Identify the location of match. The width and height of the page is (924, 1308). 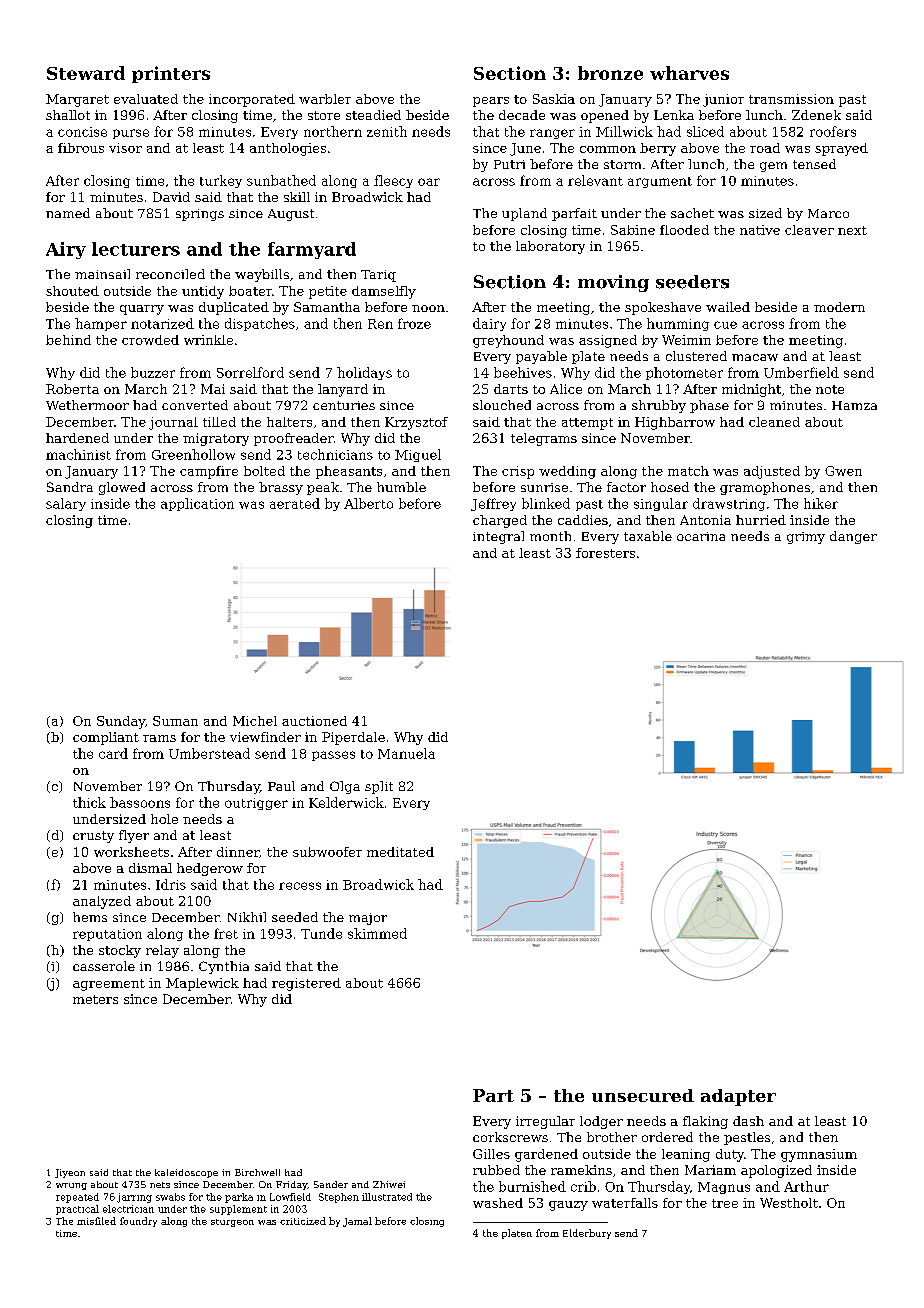
(688, 471).
